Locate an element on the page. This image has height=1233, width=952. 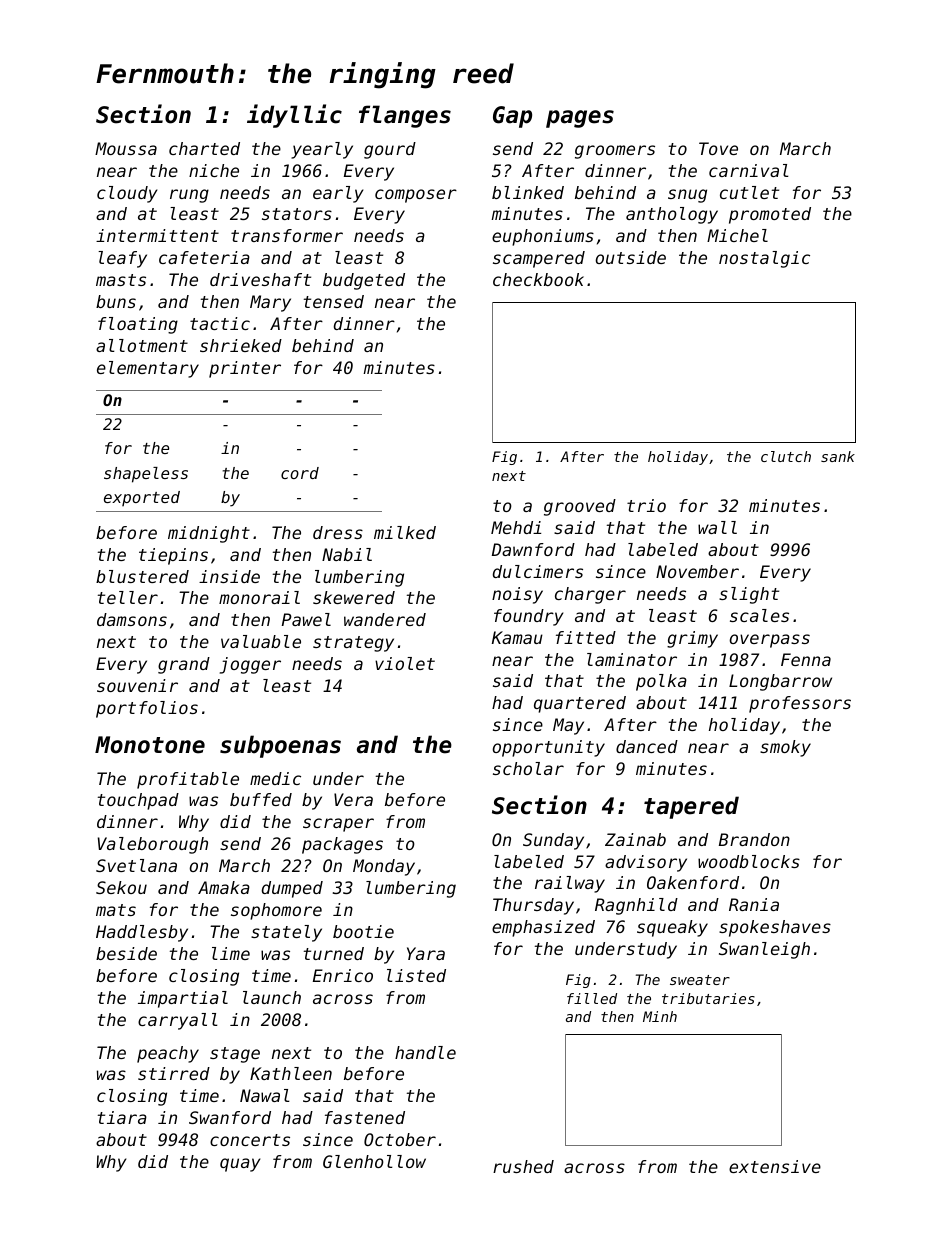
extensive is located at coordinates (775, 1166).
